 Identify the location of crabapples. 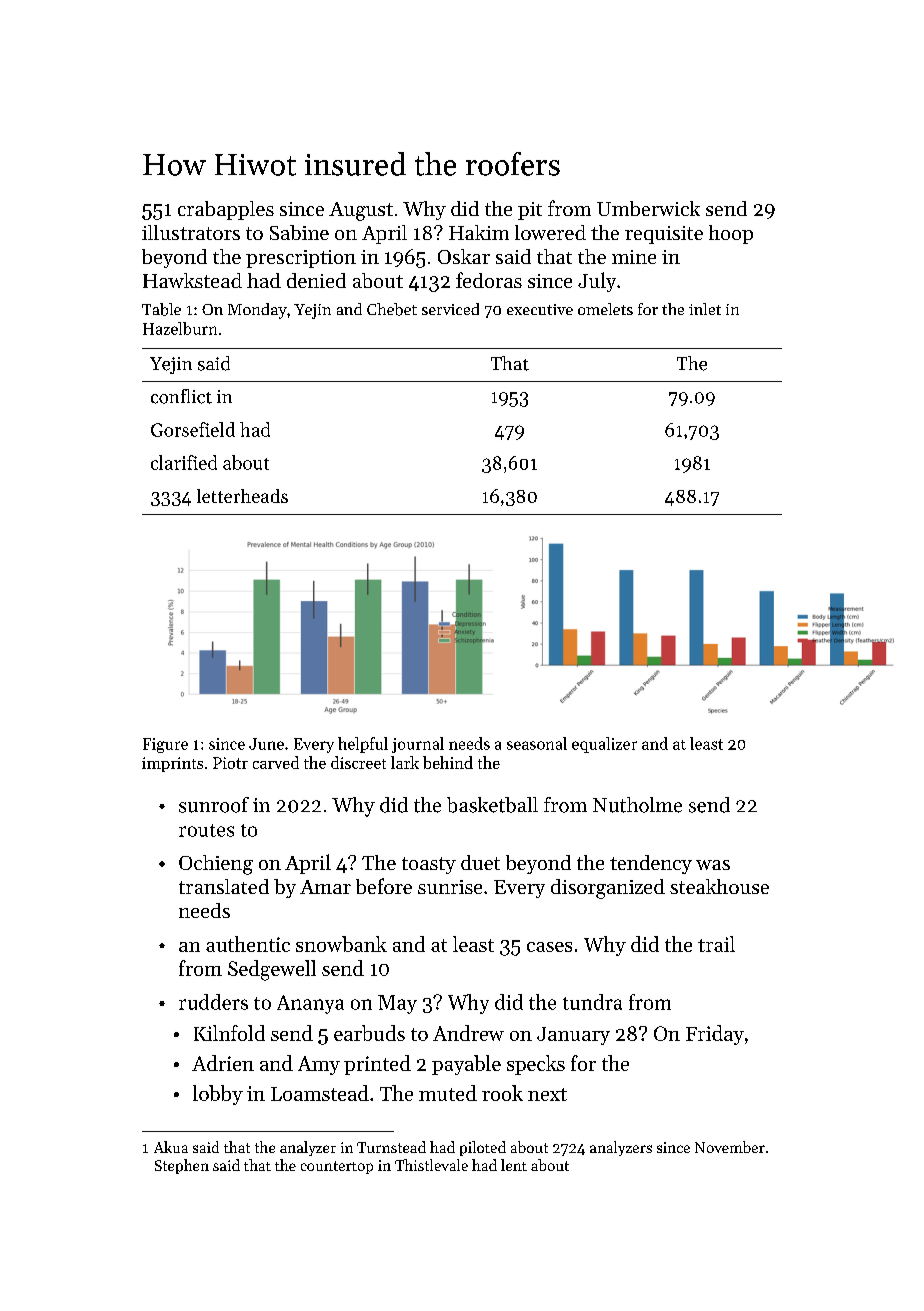
(226, 210).
